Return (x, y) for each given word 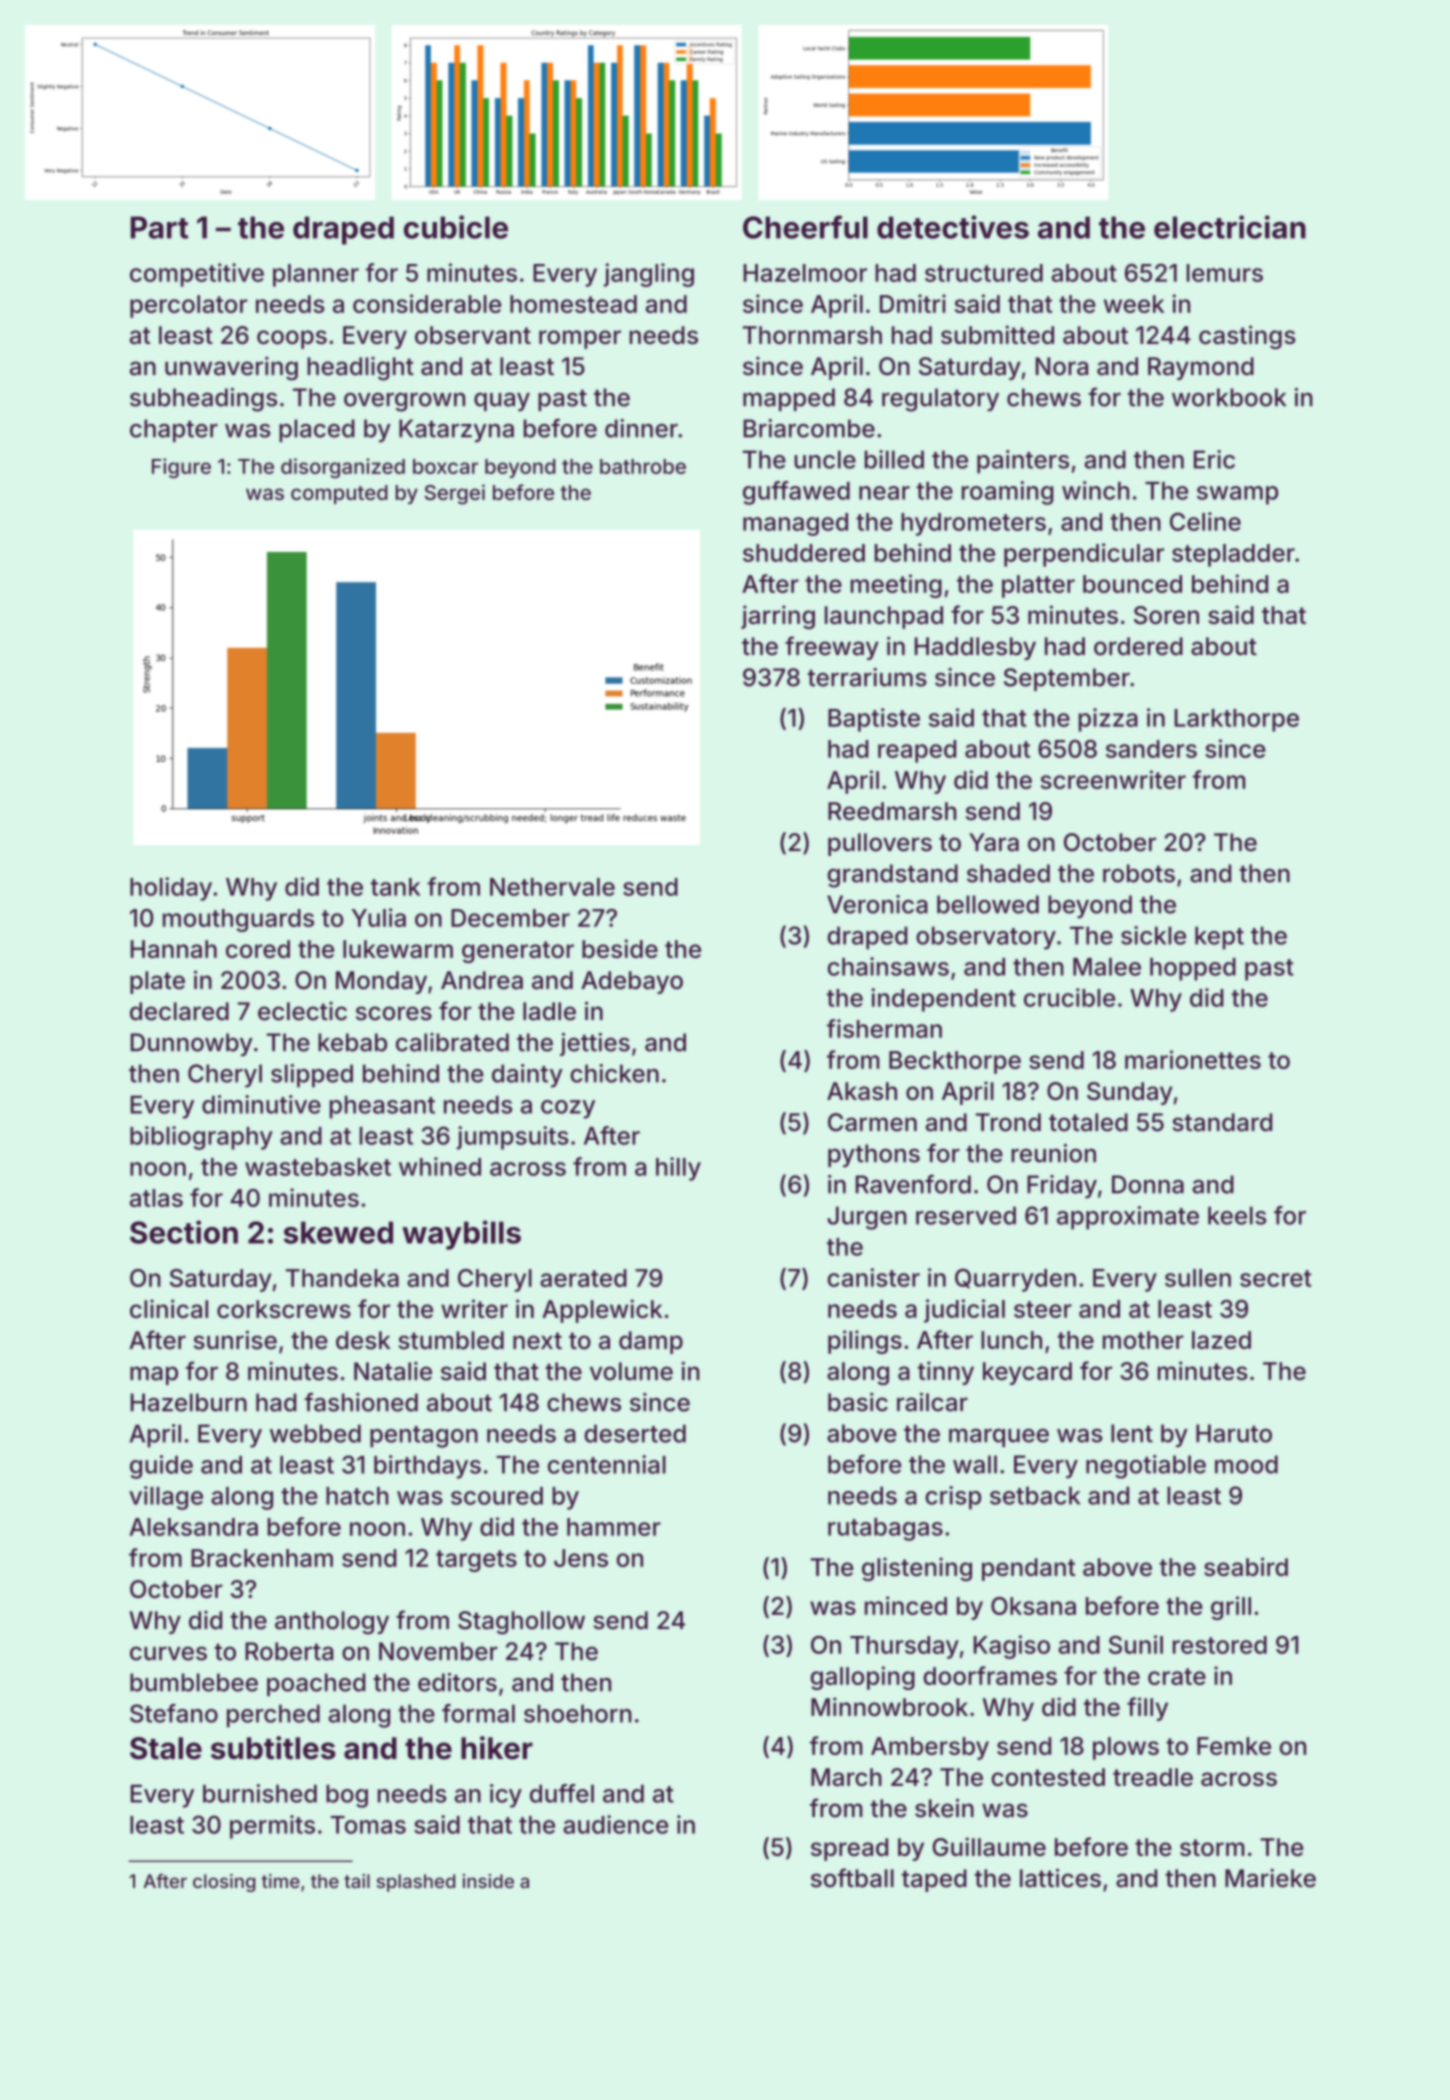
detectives (953, 227)
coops (292, 339)
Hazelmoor (805, 273)
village (166, 1498)
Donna (1148, 1184)
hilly (678, 1169)
